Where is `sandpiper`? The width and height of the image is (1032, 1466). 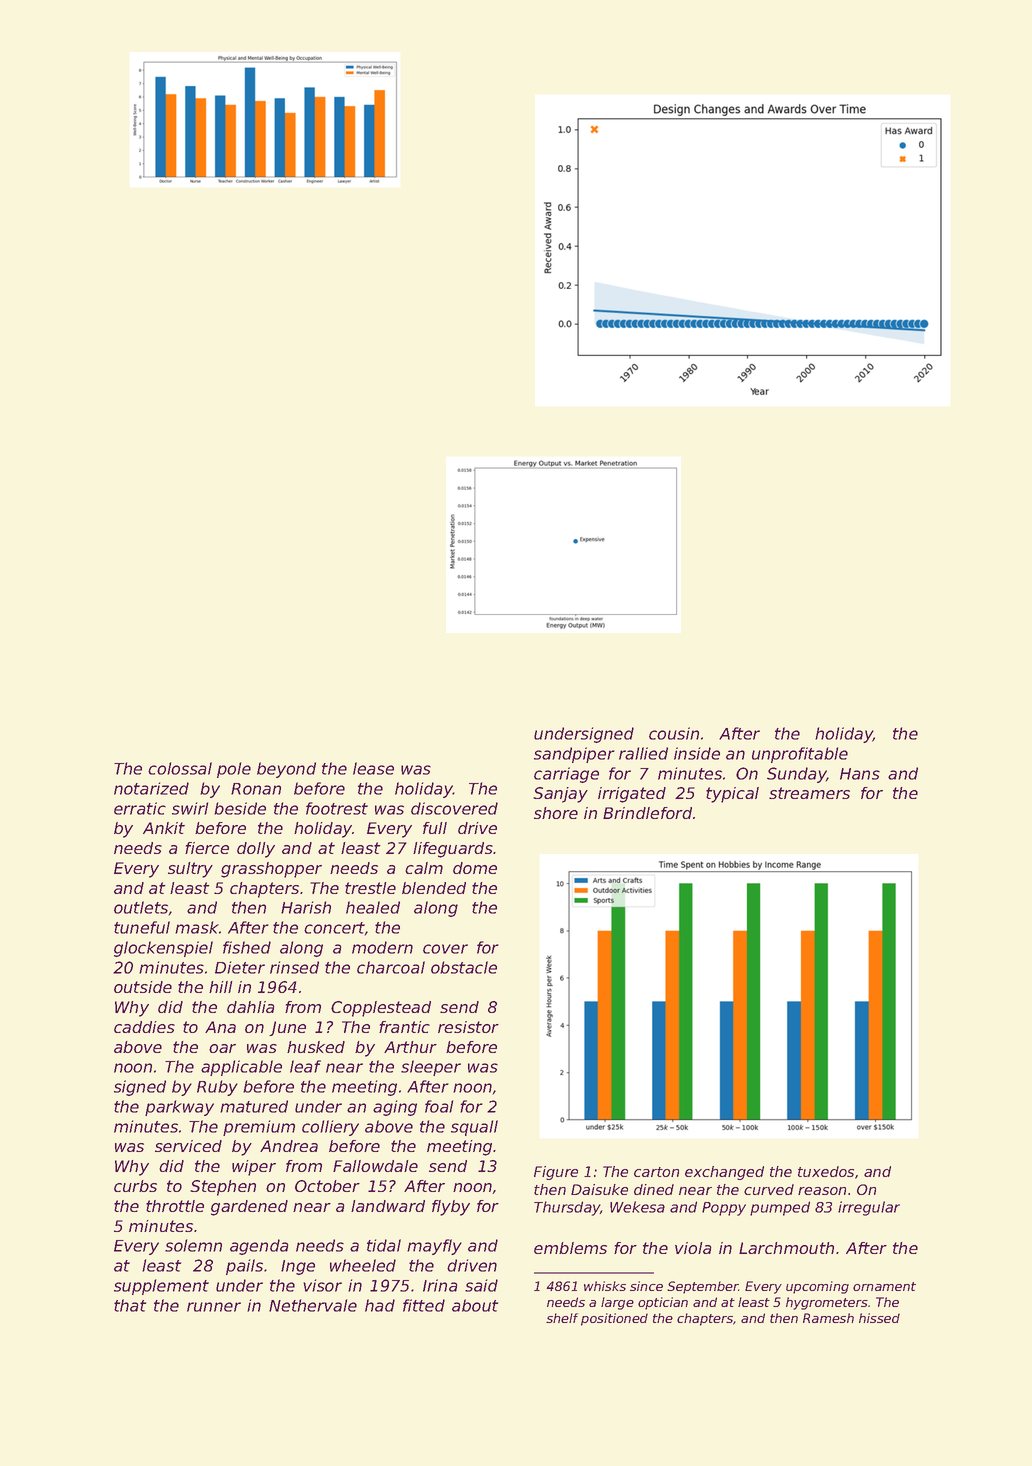 sandpiper is located at coordinates (574, 755).
